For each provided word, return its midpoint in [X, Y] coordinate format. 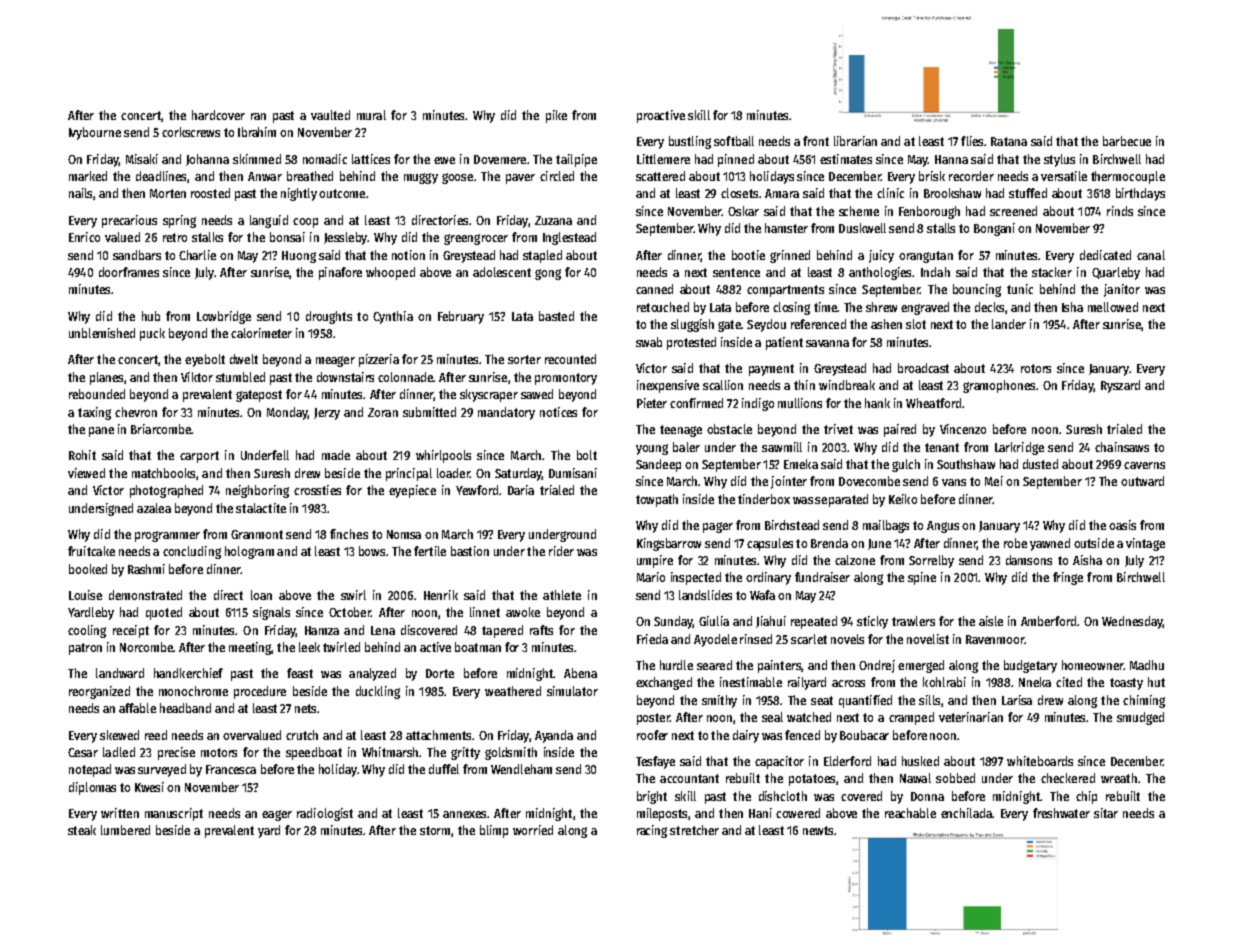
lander [1009, 324]
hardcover [218, 115]
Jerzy [327, 414]
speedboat [314, 753]
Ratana [1009, 141]
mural [371, 115]
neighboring [257, 491]
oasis [1122, 525]
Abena [580, 673]
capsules [770, 544]
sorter [524, 359]
